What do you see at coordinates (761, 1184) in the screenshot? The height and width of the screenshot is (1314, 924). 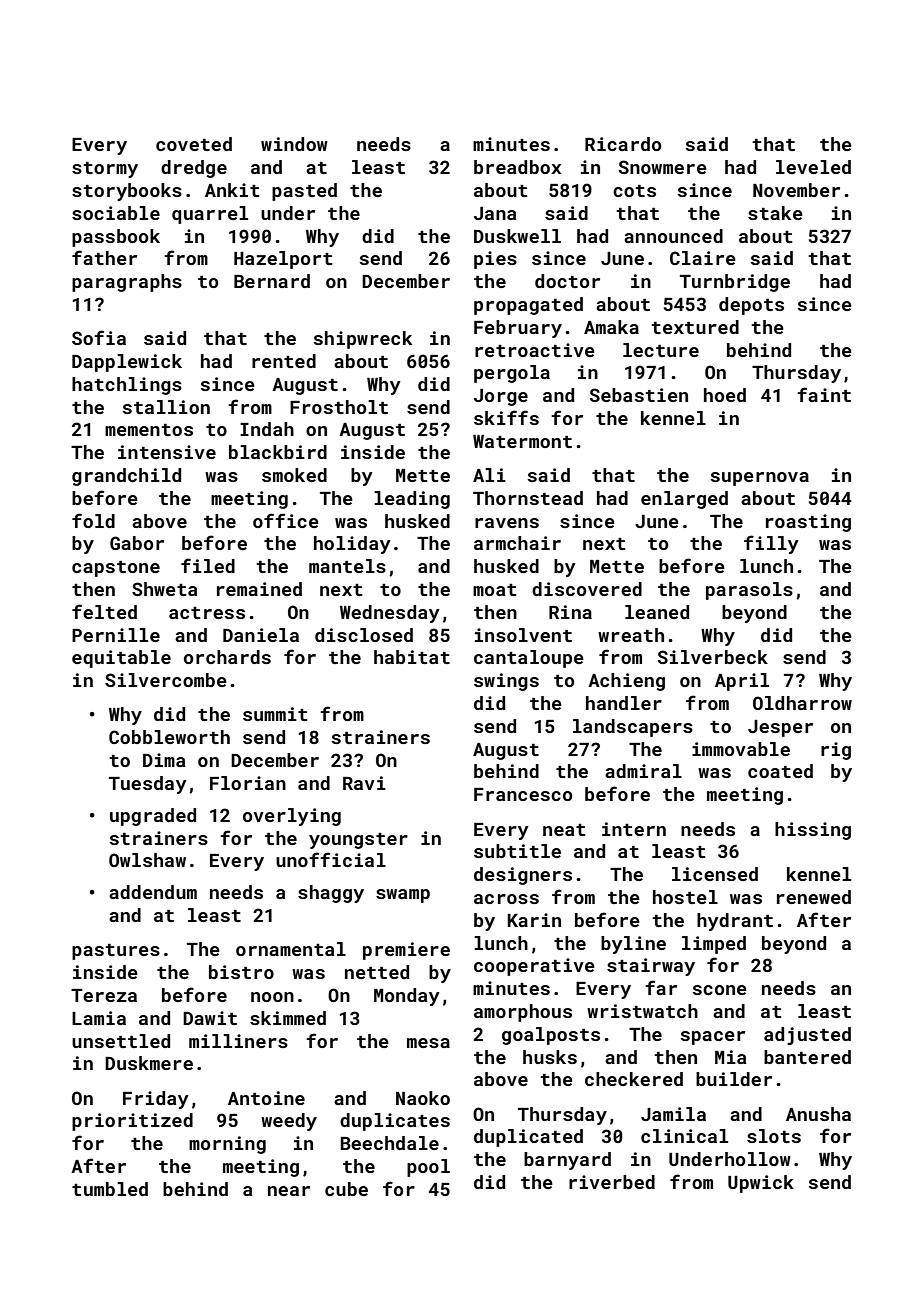 I see `Upwick` at bounding box center [761, 1184].
